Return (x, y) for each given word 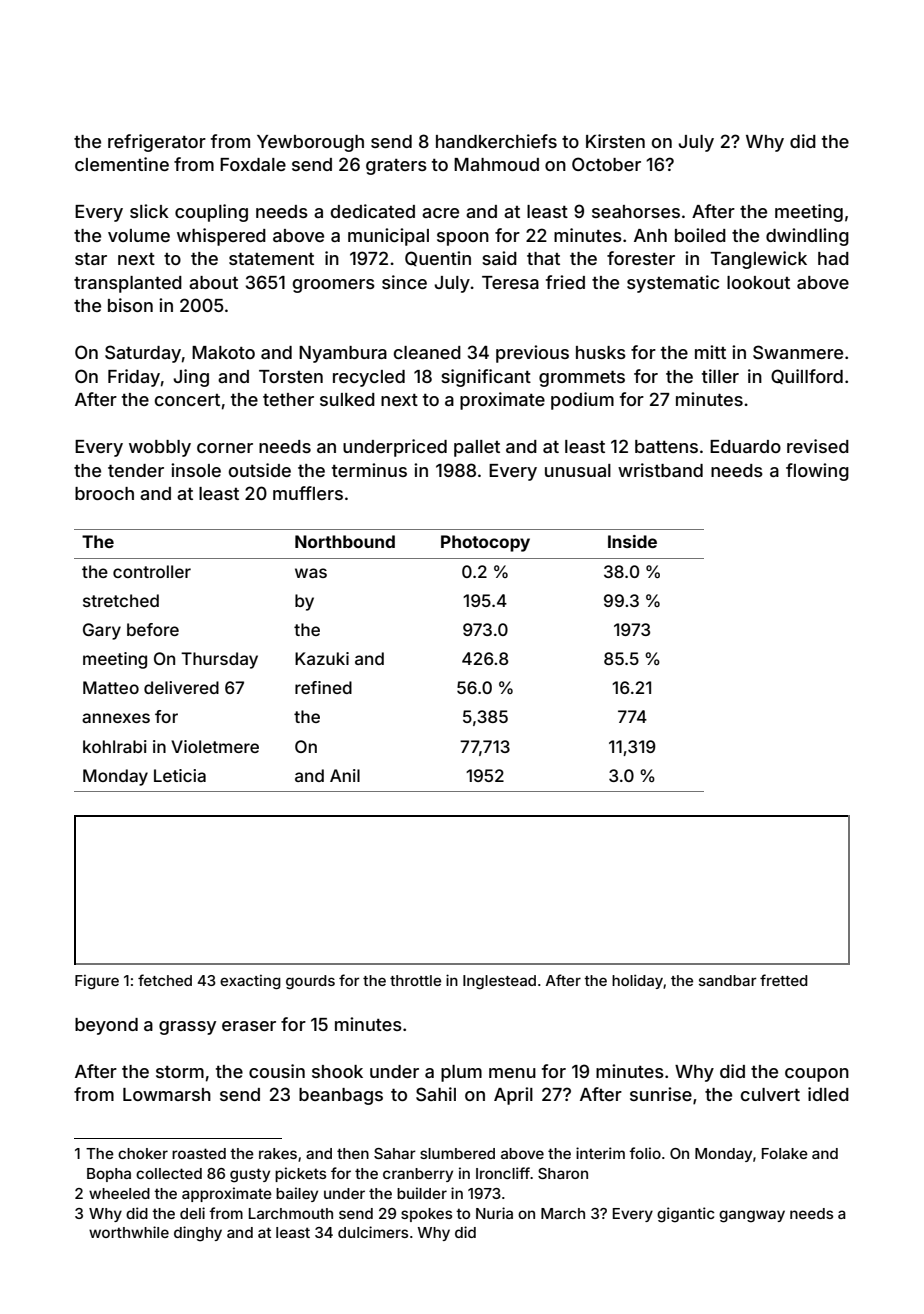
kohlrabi (115, 746)
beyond (106, 1026)
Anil (345, 775)
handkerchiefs (496, 141)
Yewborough (310, 143)
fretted (784, 980)
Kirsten (615, 141)
